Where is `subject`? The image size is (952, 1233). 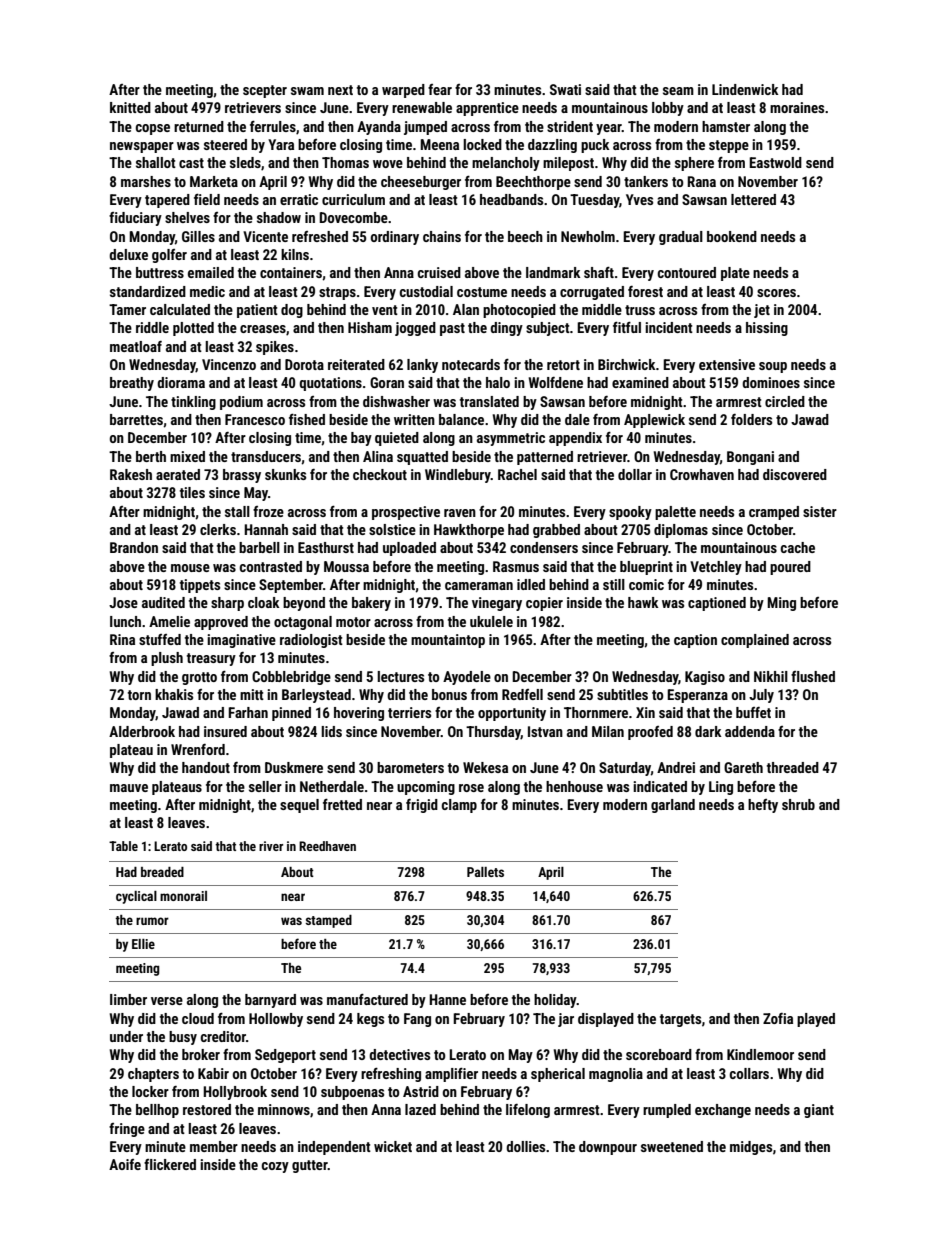
subject is located at coordinates (548, 329).
